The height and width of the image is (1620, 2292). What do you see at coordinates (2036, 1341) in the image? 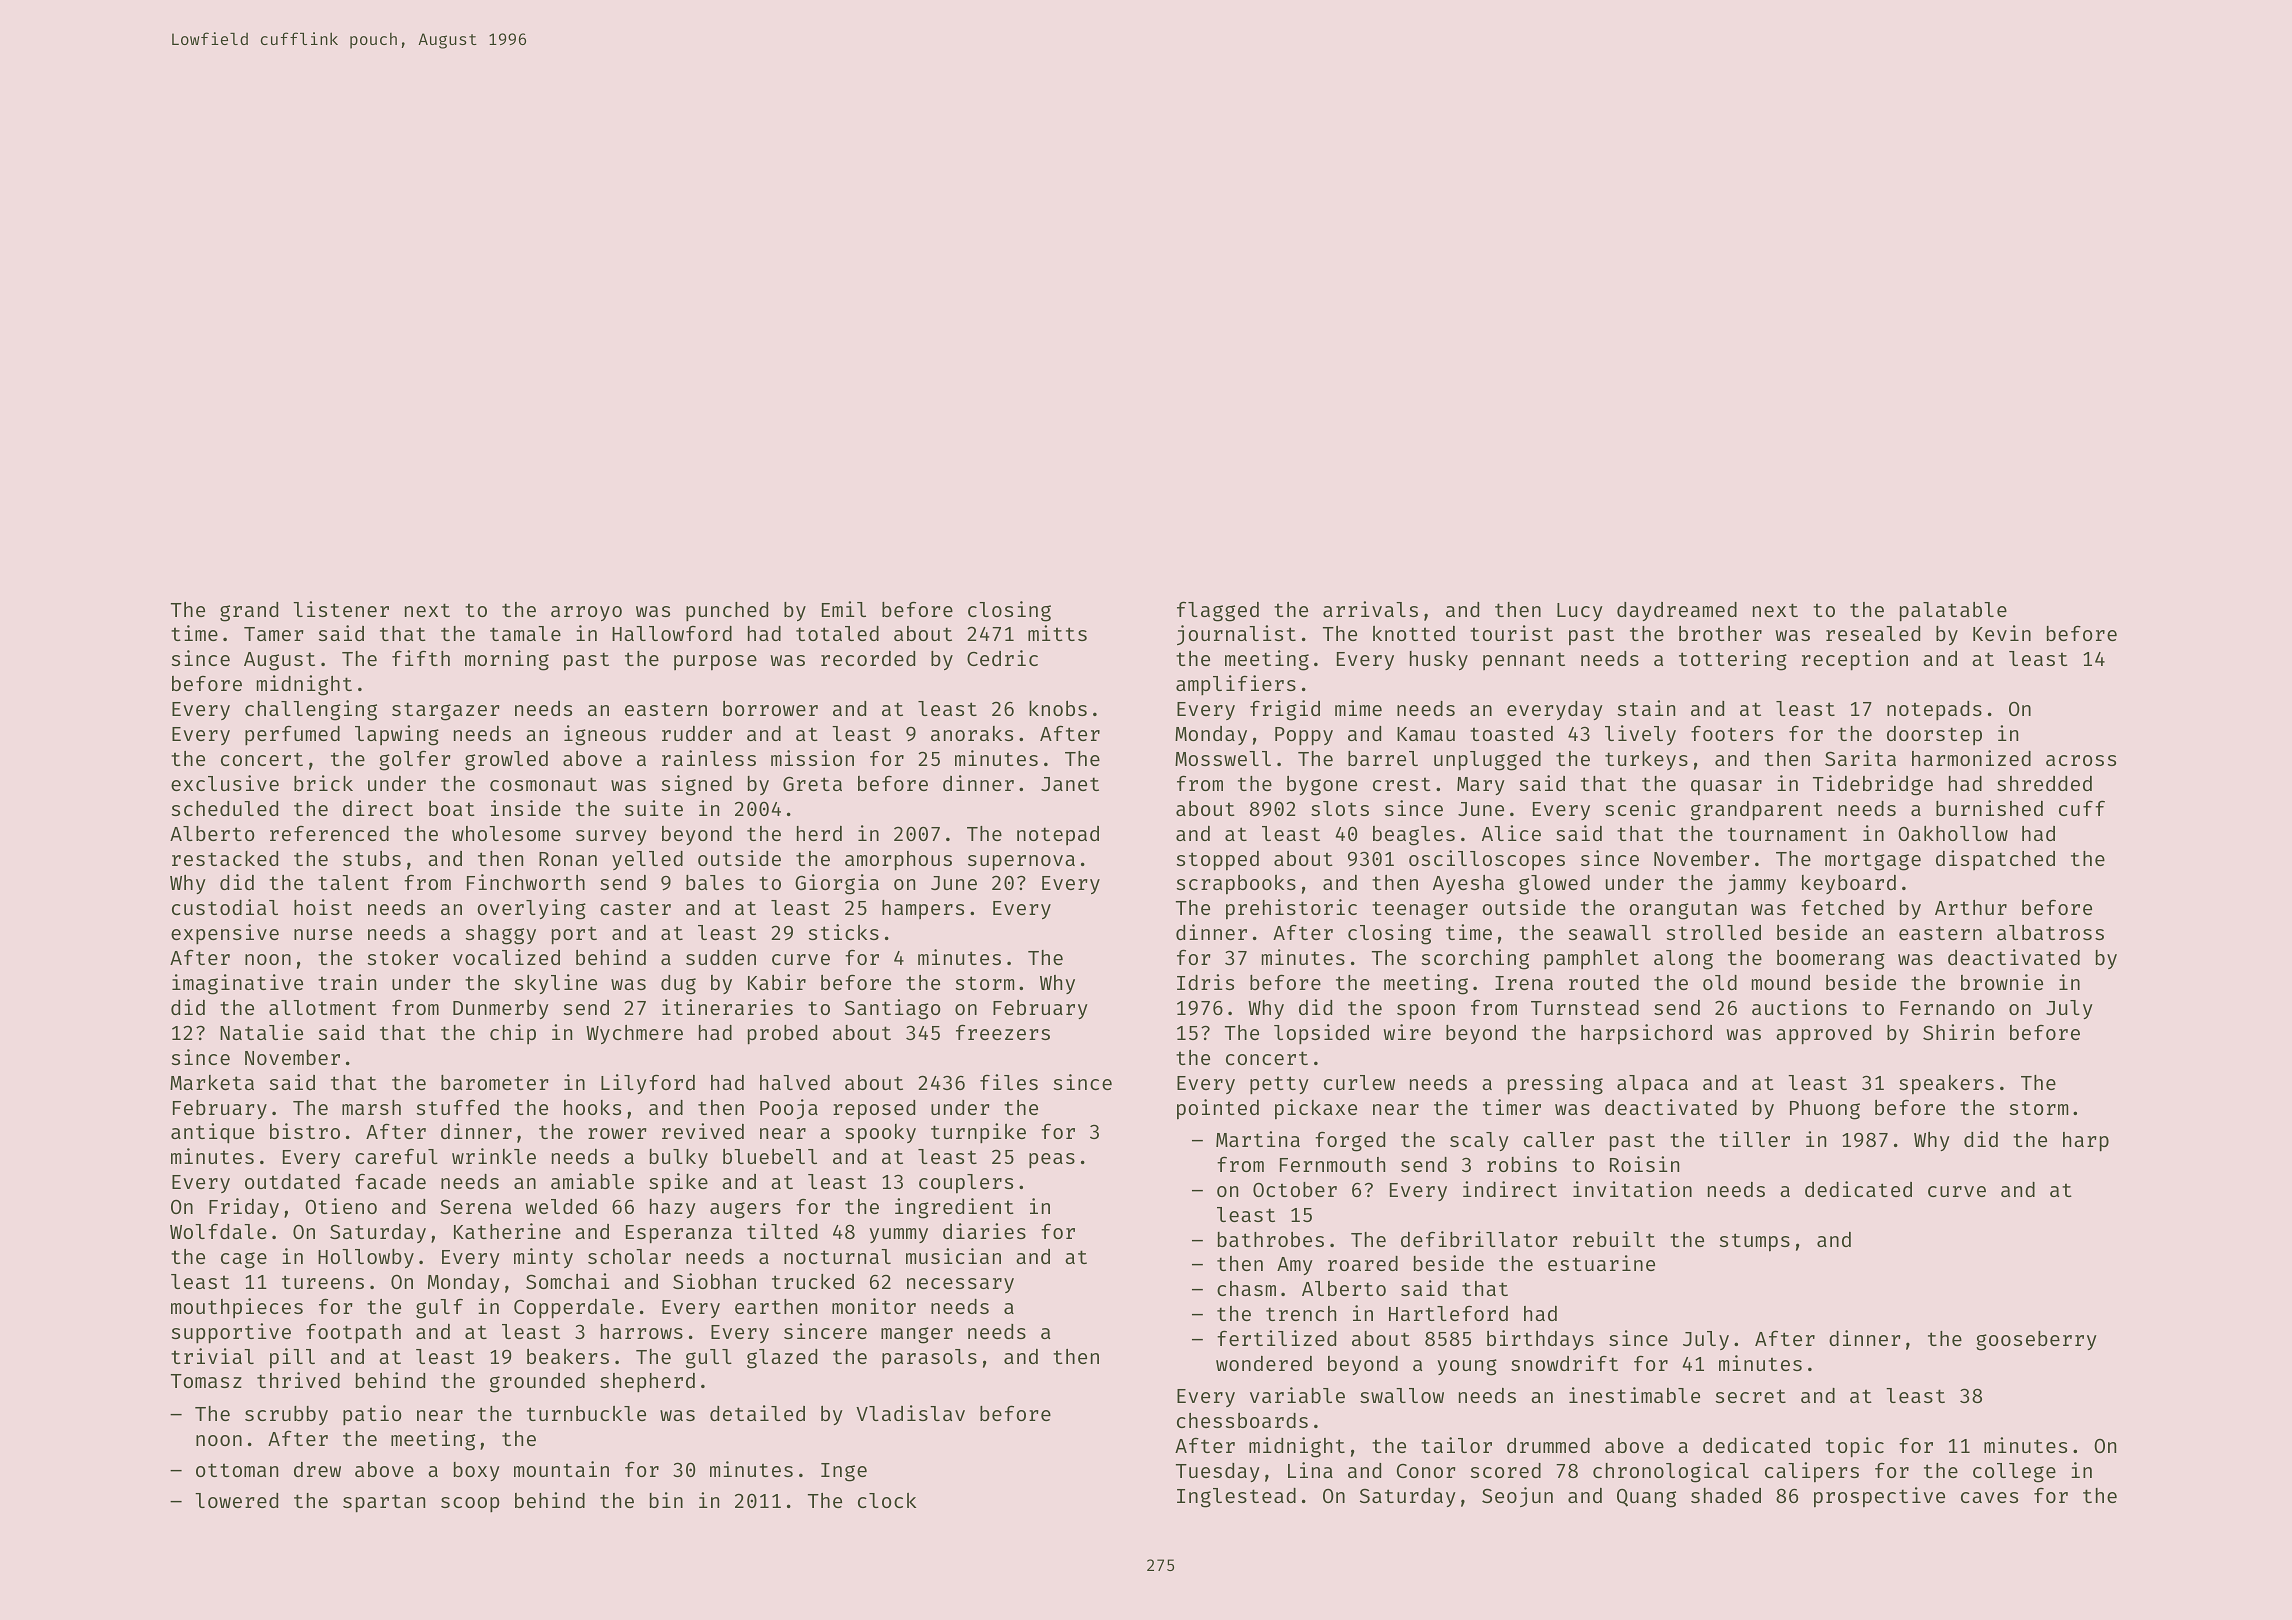
I see `gooseberry` at bounding box center [2036, 1341].
